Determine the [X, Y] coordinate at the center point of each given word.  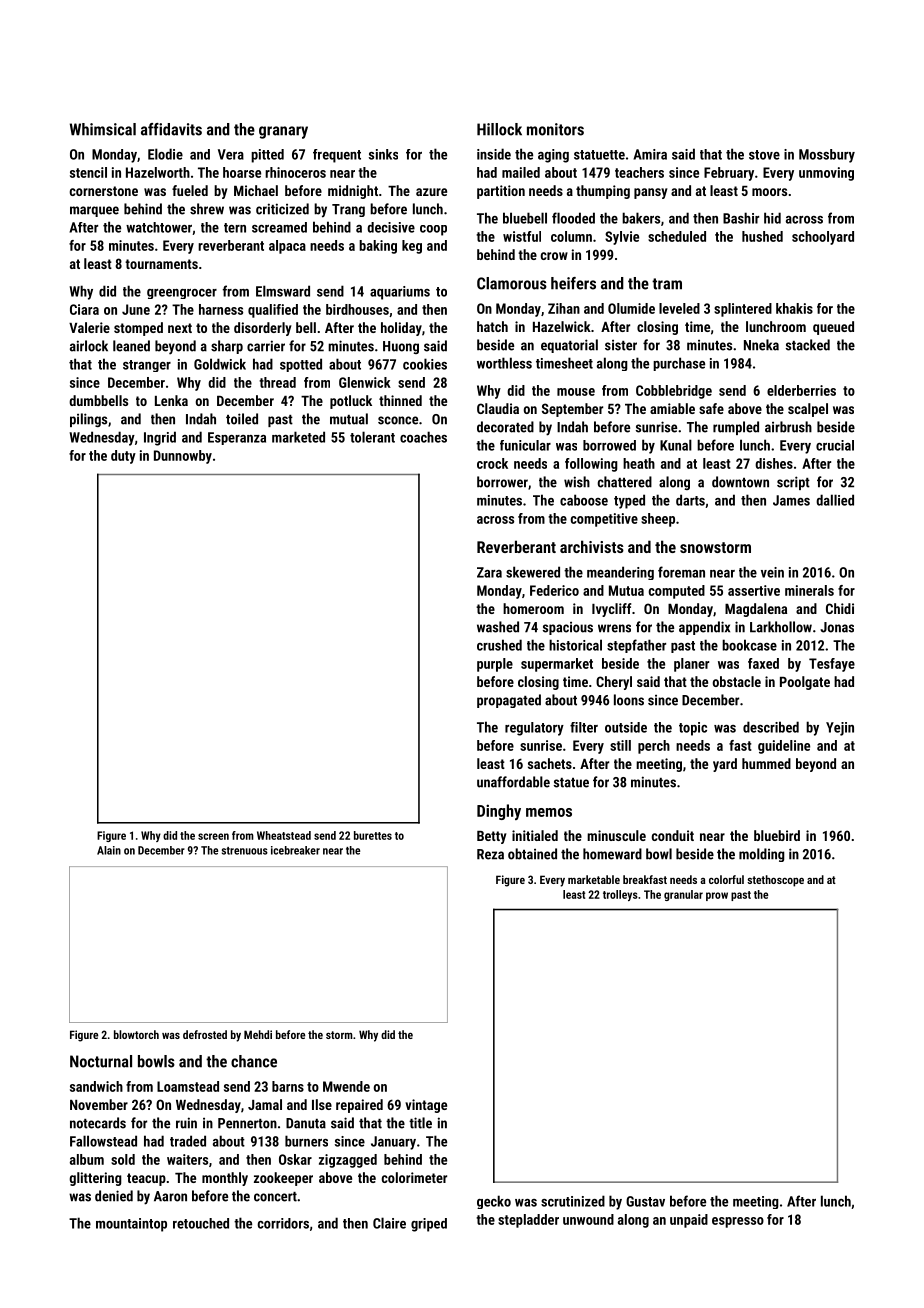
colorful [726, 879]
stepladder [528, 1221]
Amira [650, 154]
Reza [490, 854]
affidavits [171, 129]
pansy [651, 193]
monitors [555, 129]
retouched [201, 1223]
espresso [738, 1222]
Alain [109, 850]
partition [501, 192]
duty [123, 457]
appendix [704, 628]
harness [221, 309]
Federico [554, 590]
